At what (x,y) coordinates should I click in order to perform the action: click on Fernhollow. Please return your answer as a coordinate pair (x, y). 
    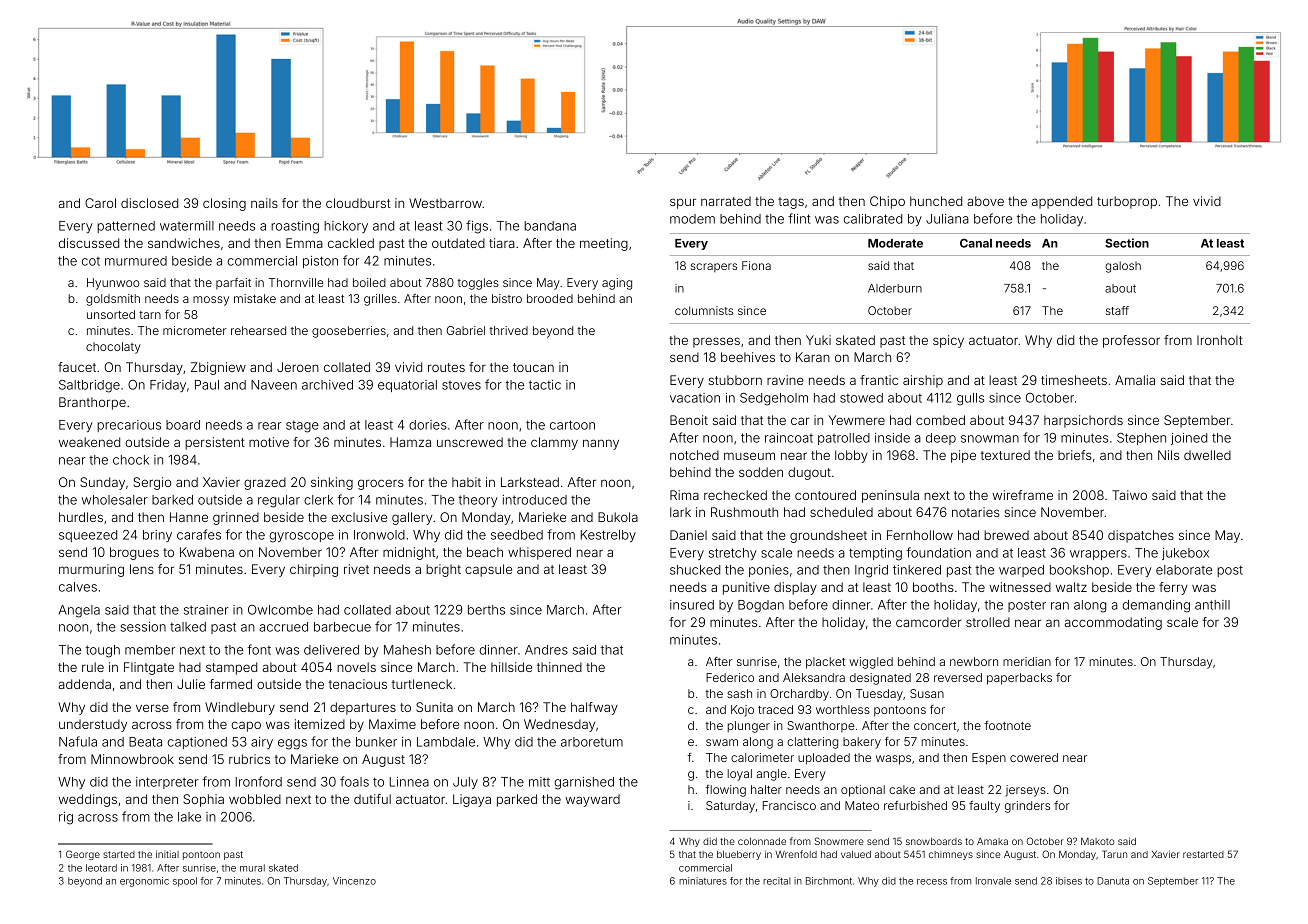
    Looking at the image, I should click on (920, 535).
